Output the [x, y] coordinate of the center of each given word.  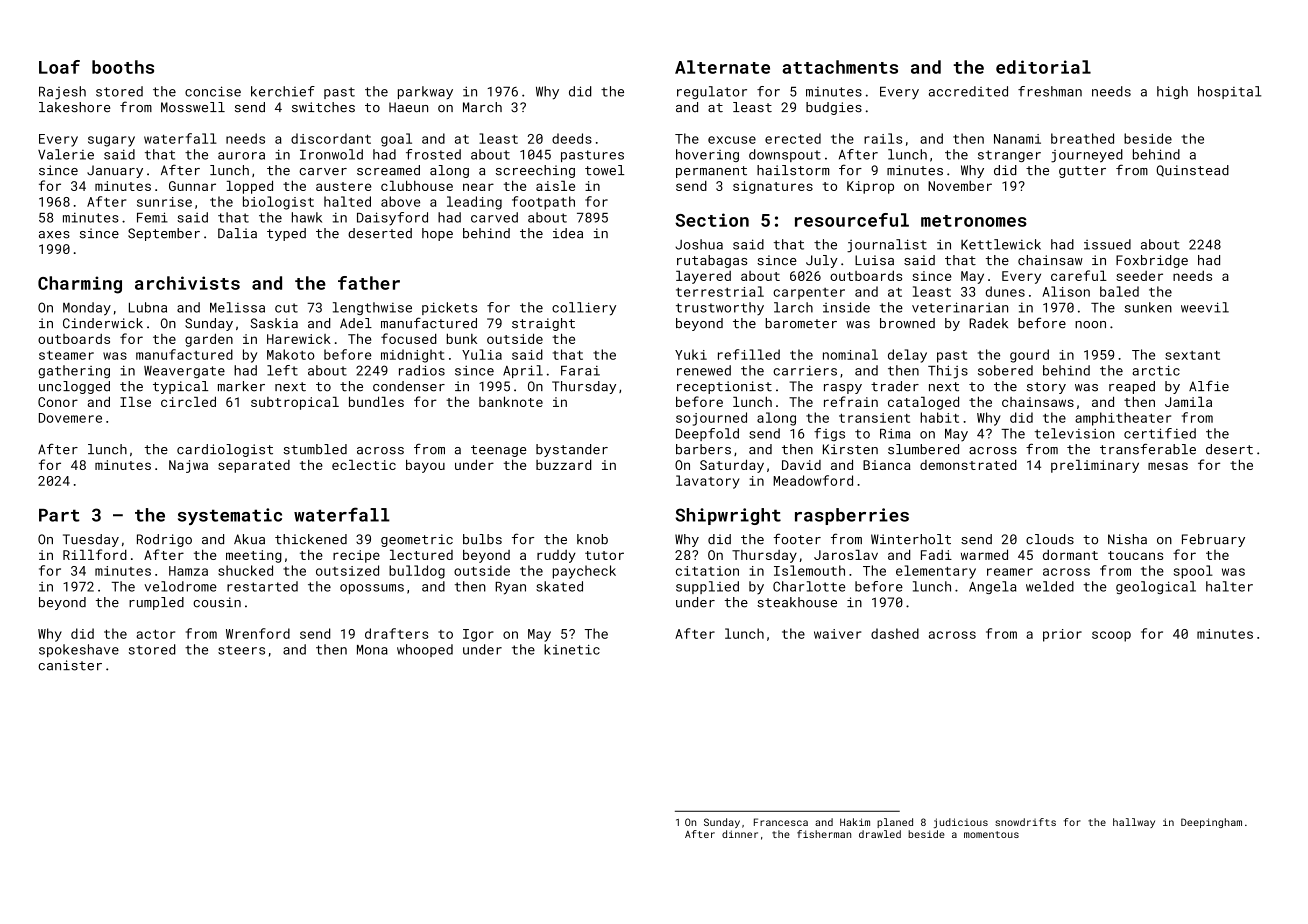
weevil [1205, 307]
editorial [1043, 67]
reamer [1010, 572]
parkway [425, 93]
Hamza [188, 571]
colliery [584, 309]
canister [70, 665]
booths [123, 67]
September [164, 234]
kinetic [572, 649]
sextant [1192, 355]
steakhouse [797, 602]
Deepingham [1211, 823]
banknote [511, 401]
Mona [372, 650]
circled [188, 401]
